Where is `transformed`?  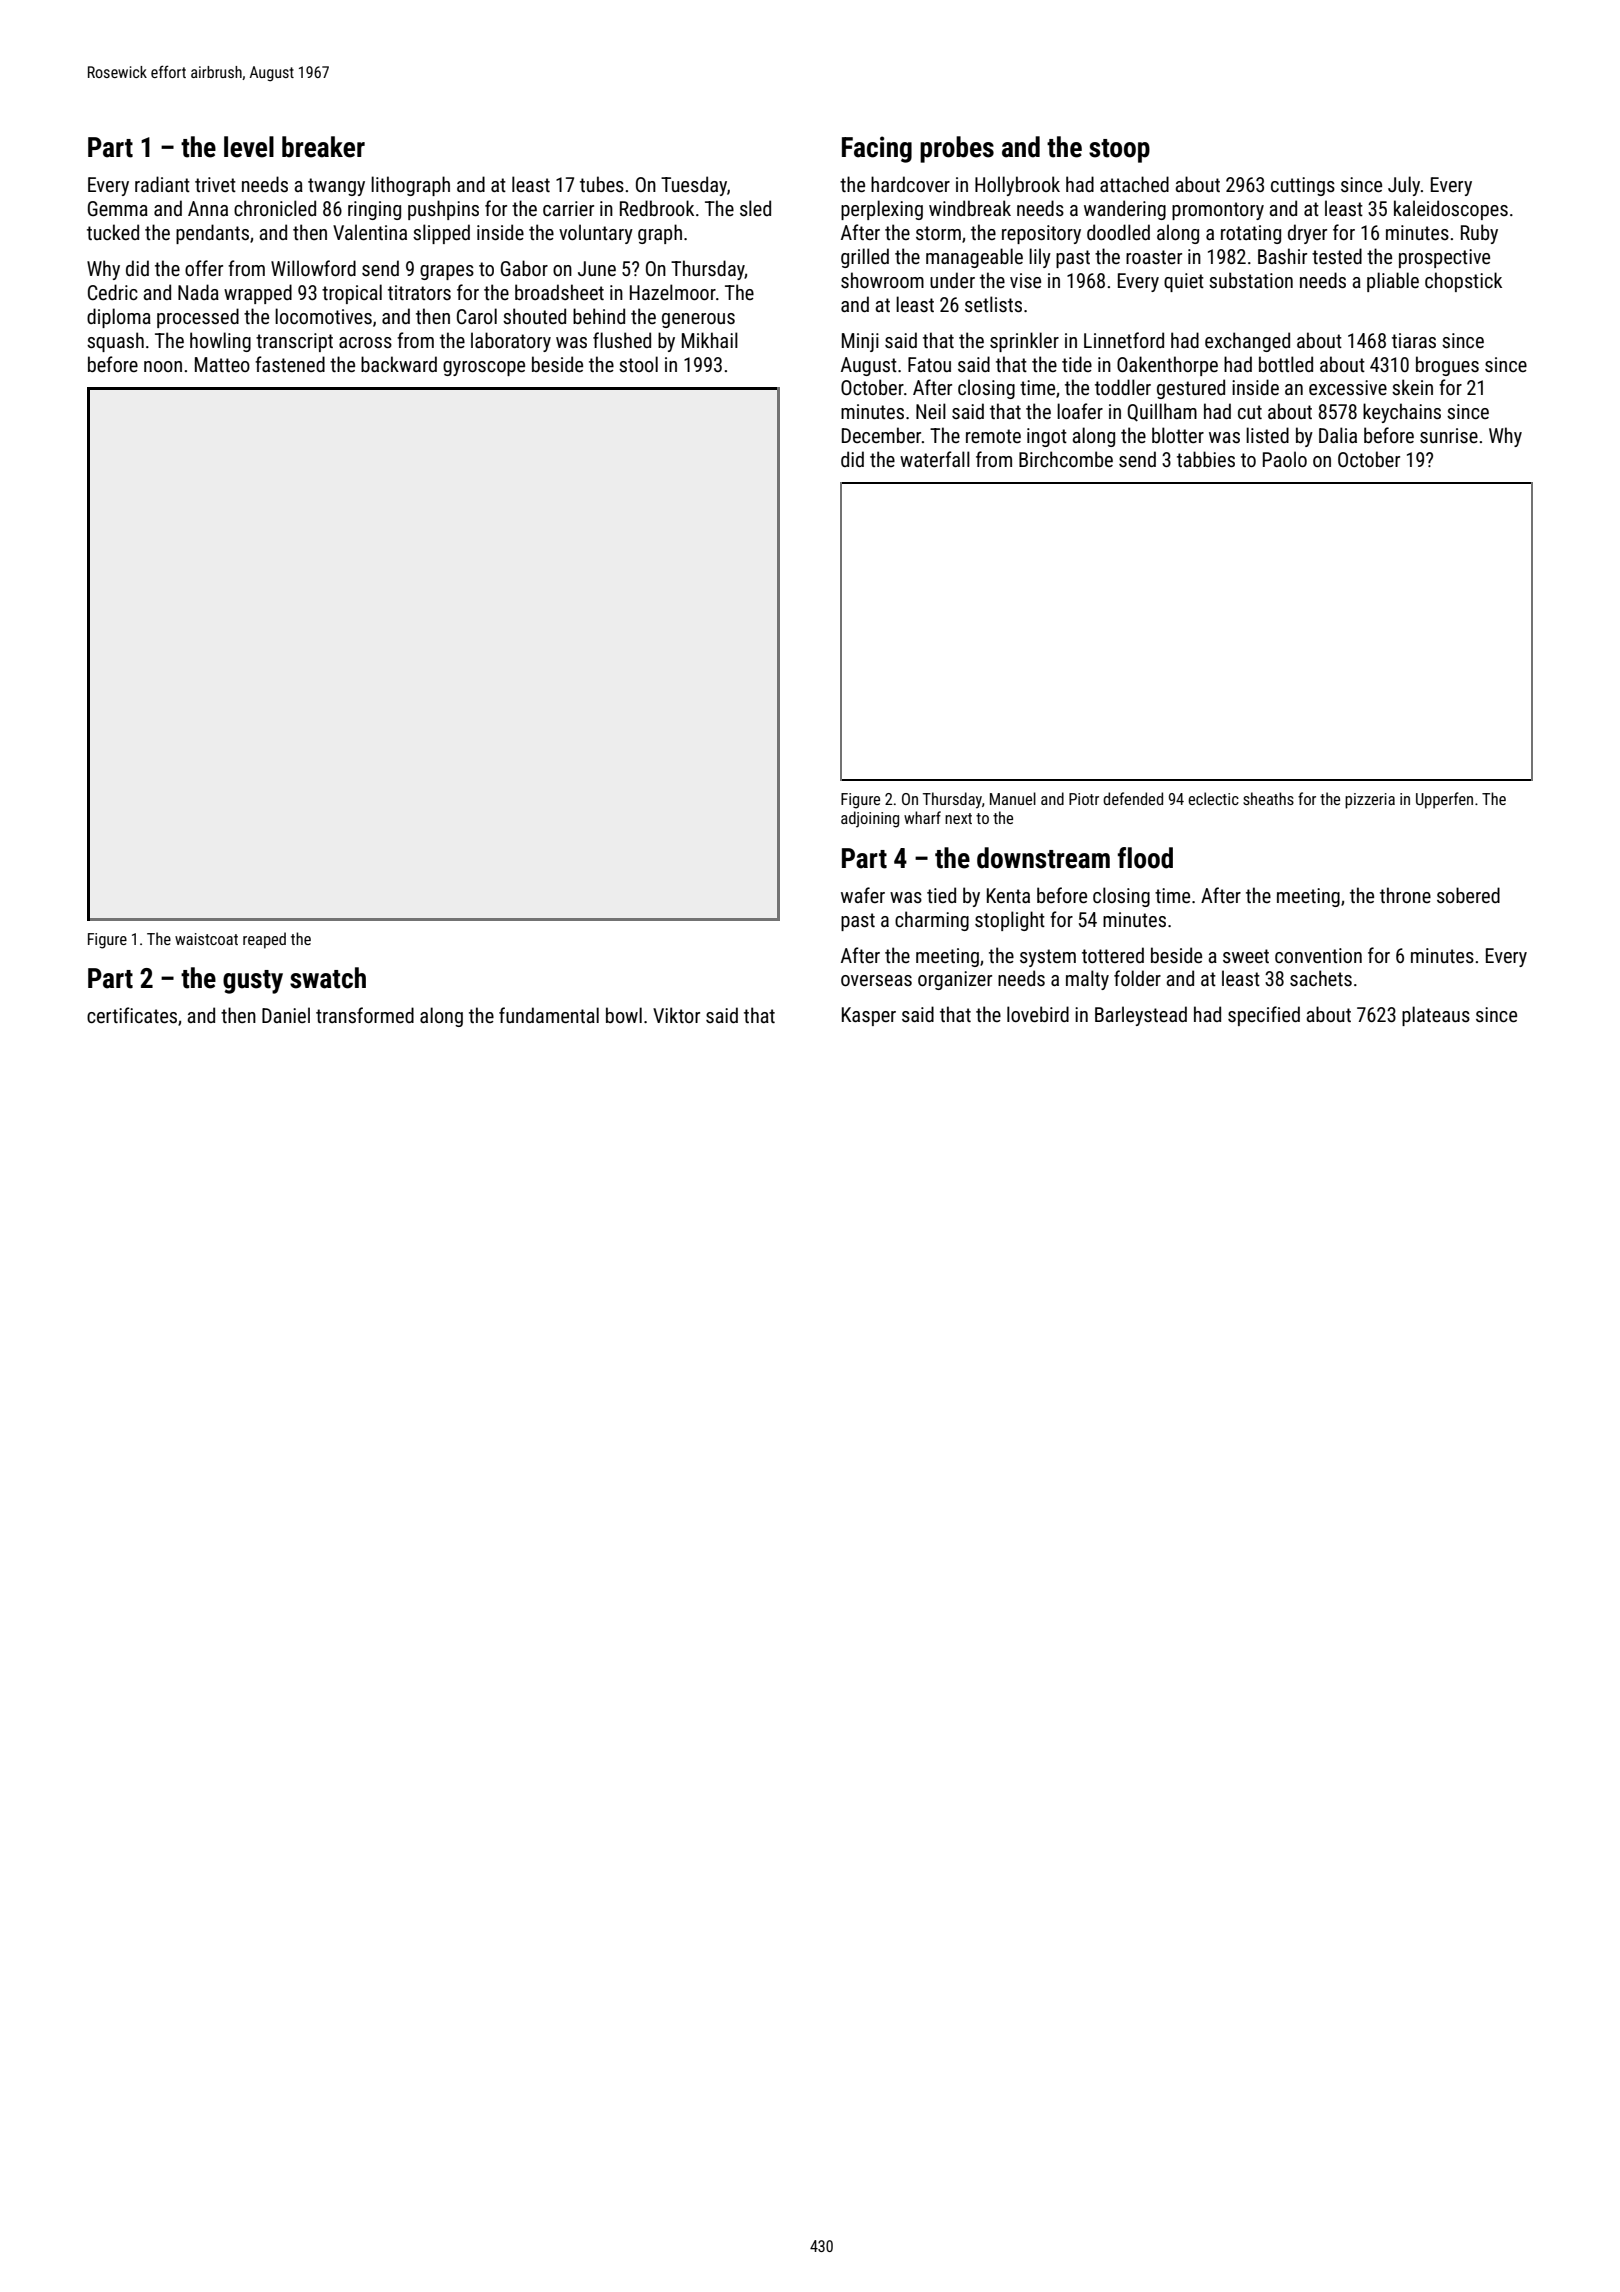 transformed is located at coordinates (365, 1015).
